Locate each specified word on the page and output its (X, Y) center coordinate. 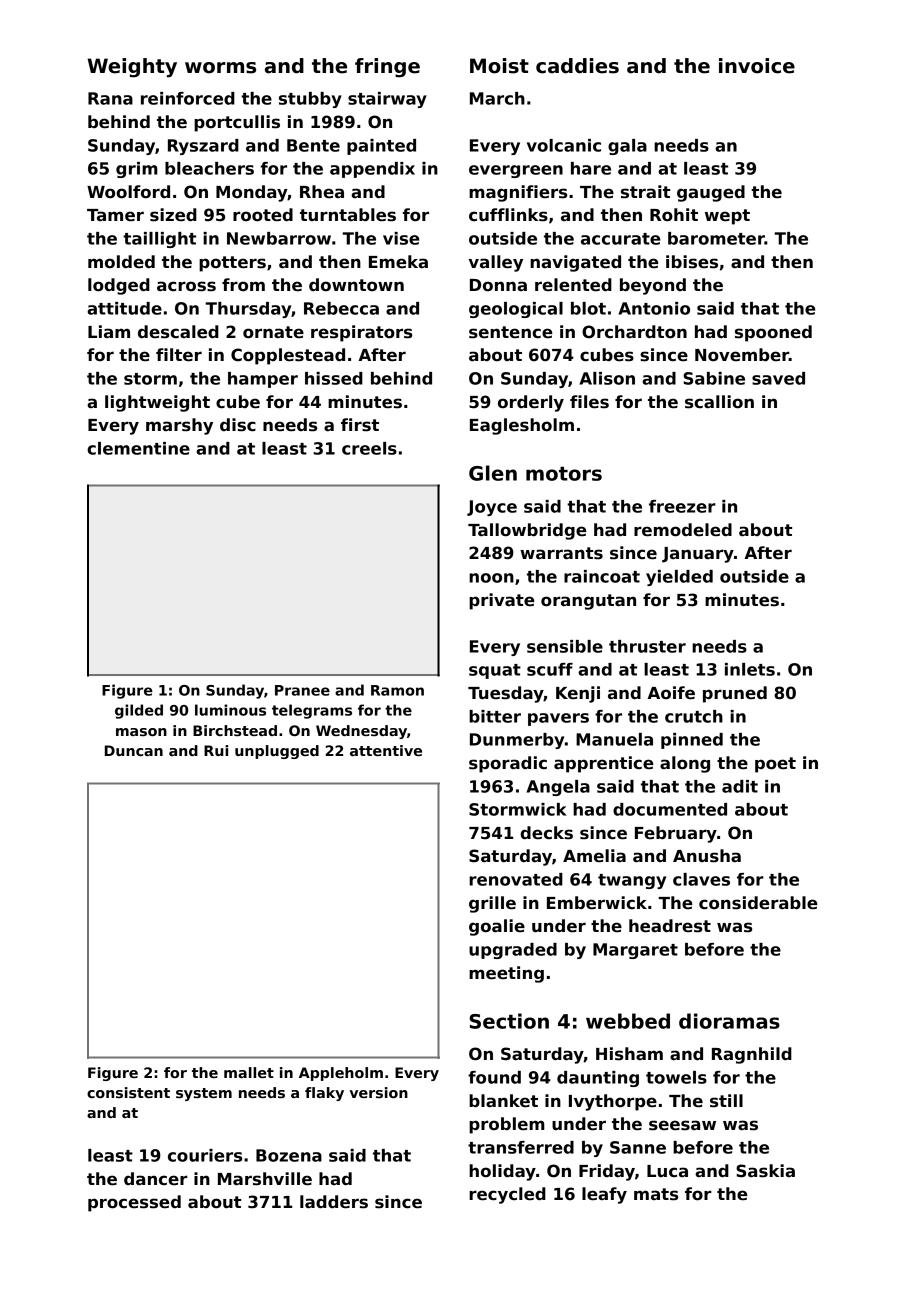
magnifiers (518, 193)
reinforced (188, 98)
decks (546, 833)
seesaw (682, 1125)
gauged (711, 193)
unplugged (277, 752)
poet (775, 765)
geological (516, 310)
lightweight (157, 403)
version (379, 1092)
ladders (334, 1202)
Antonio (654, 308)
